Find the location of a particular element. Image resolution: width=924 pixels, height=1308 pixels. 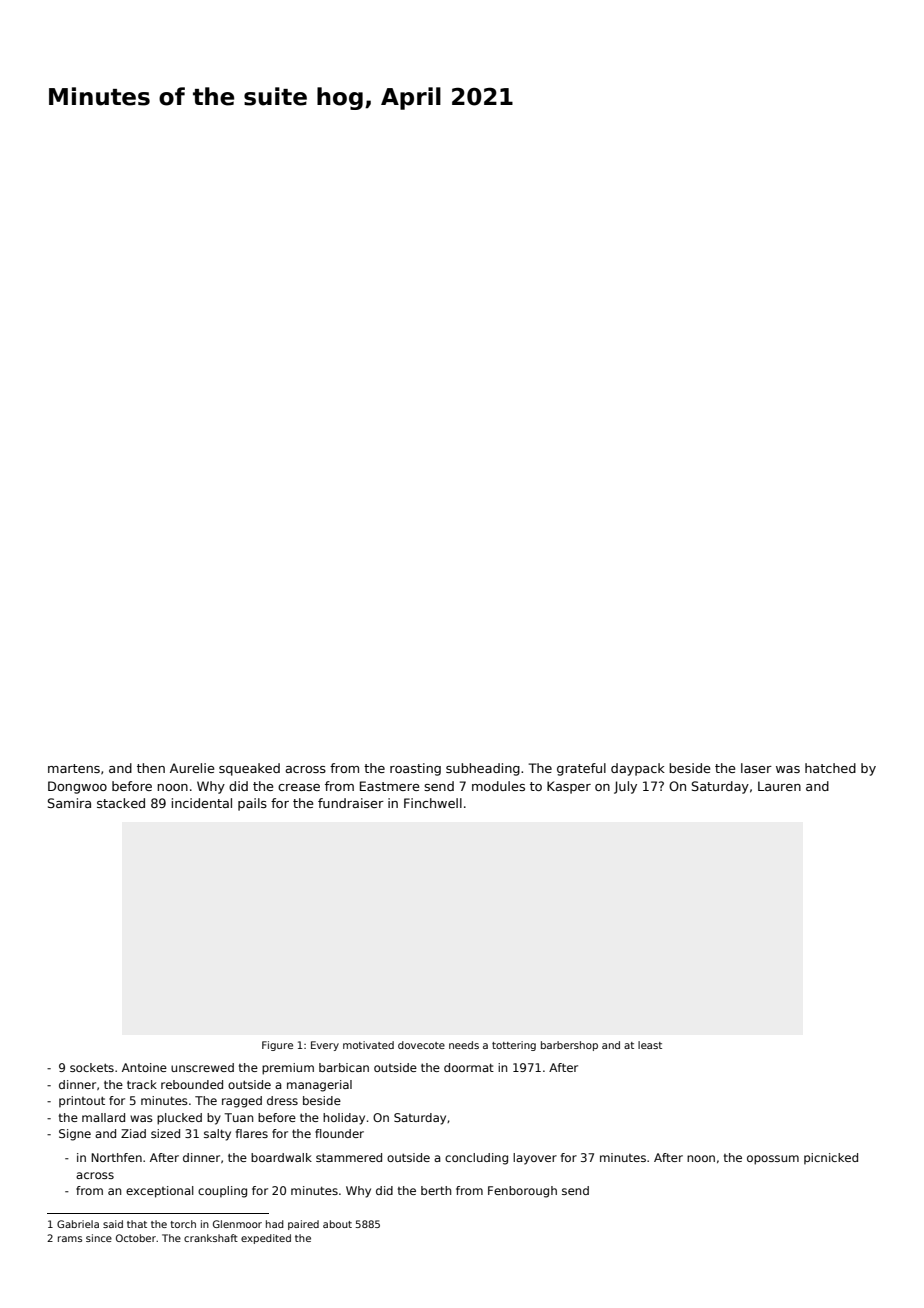

layover is located at coordinates (535, 1159).
